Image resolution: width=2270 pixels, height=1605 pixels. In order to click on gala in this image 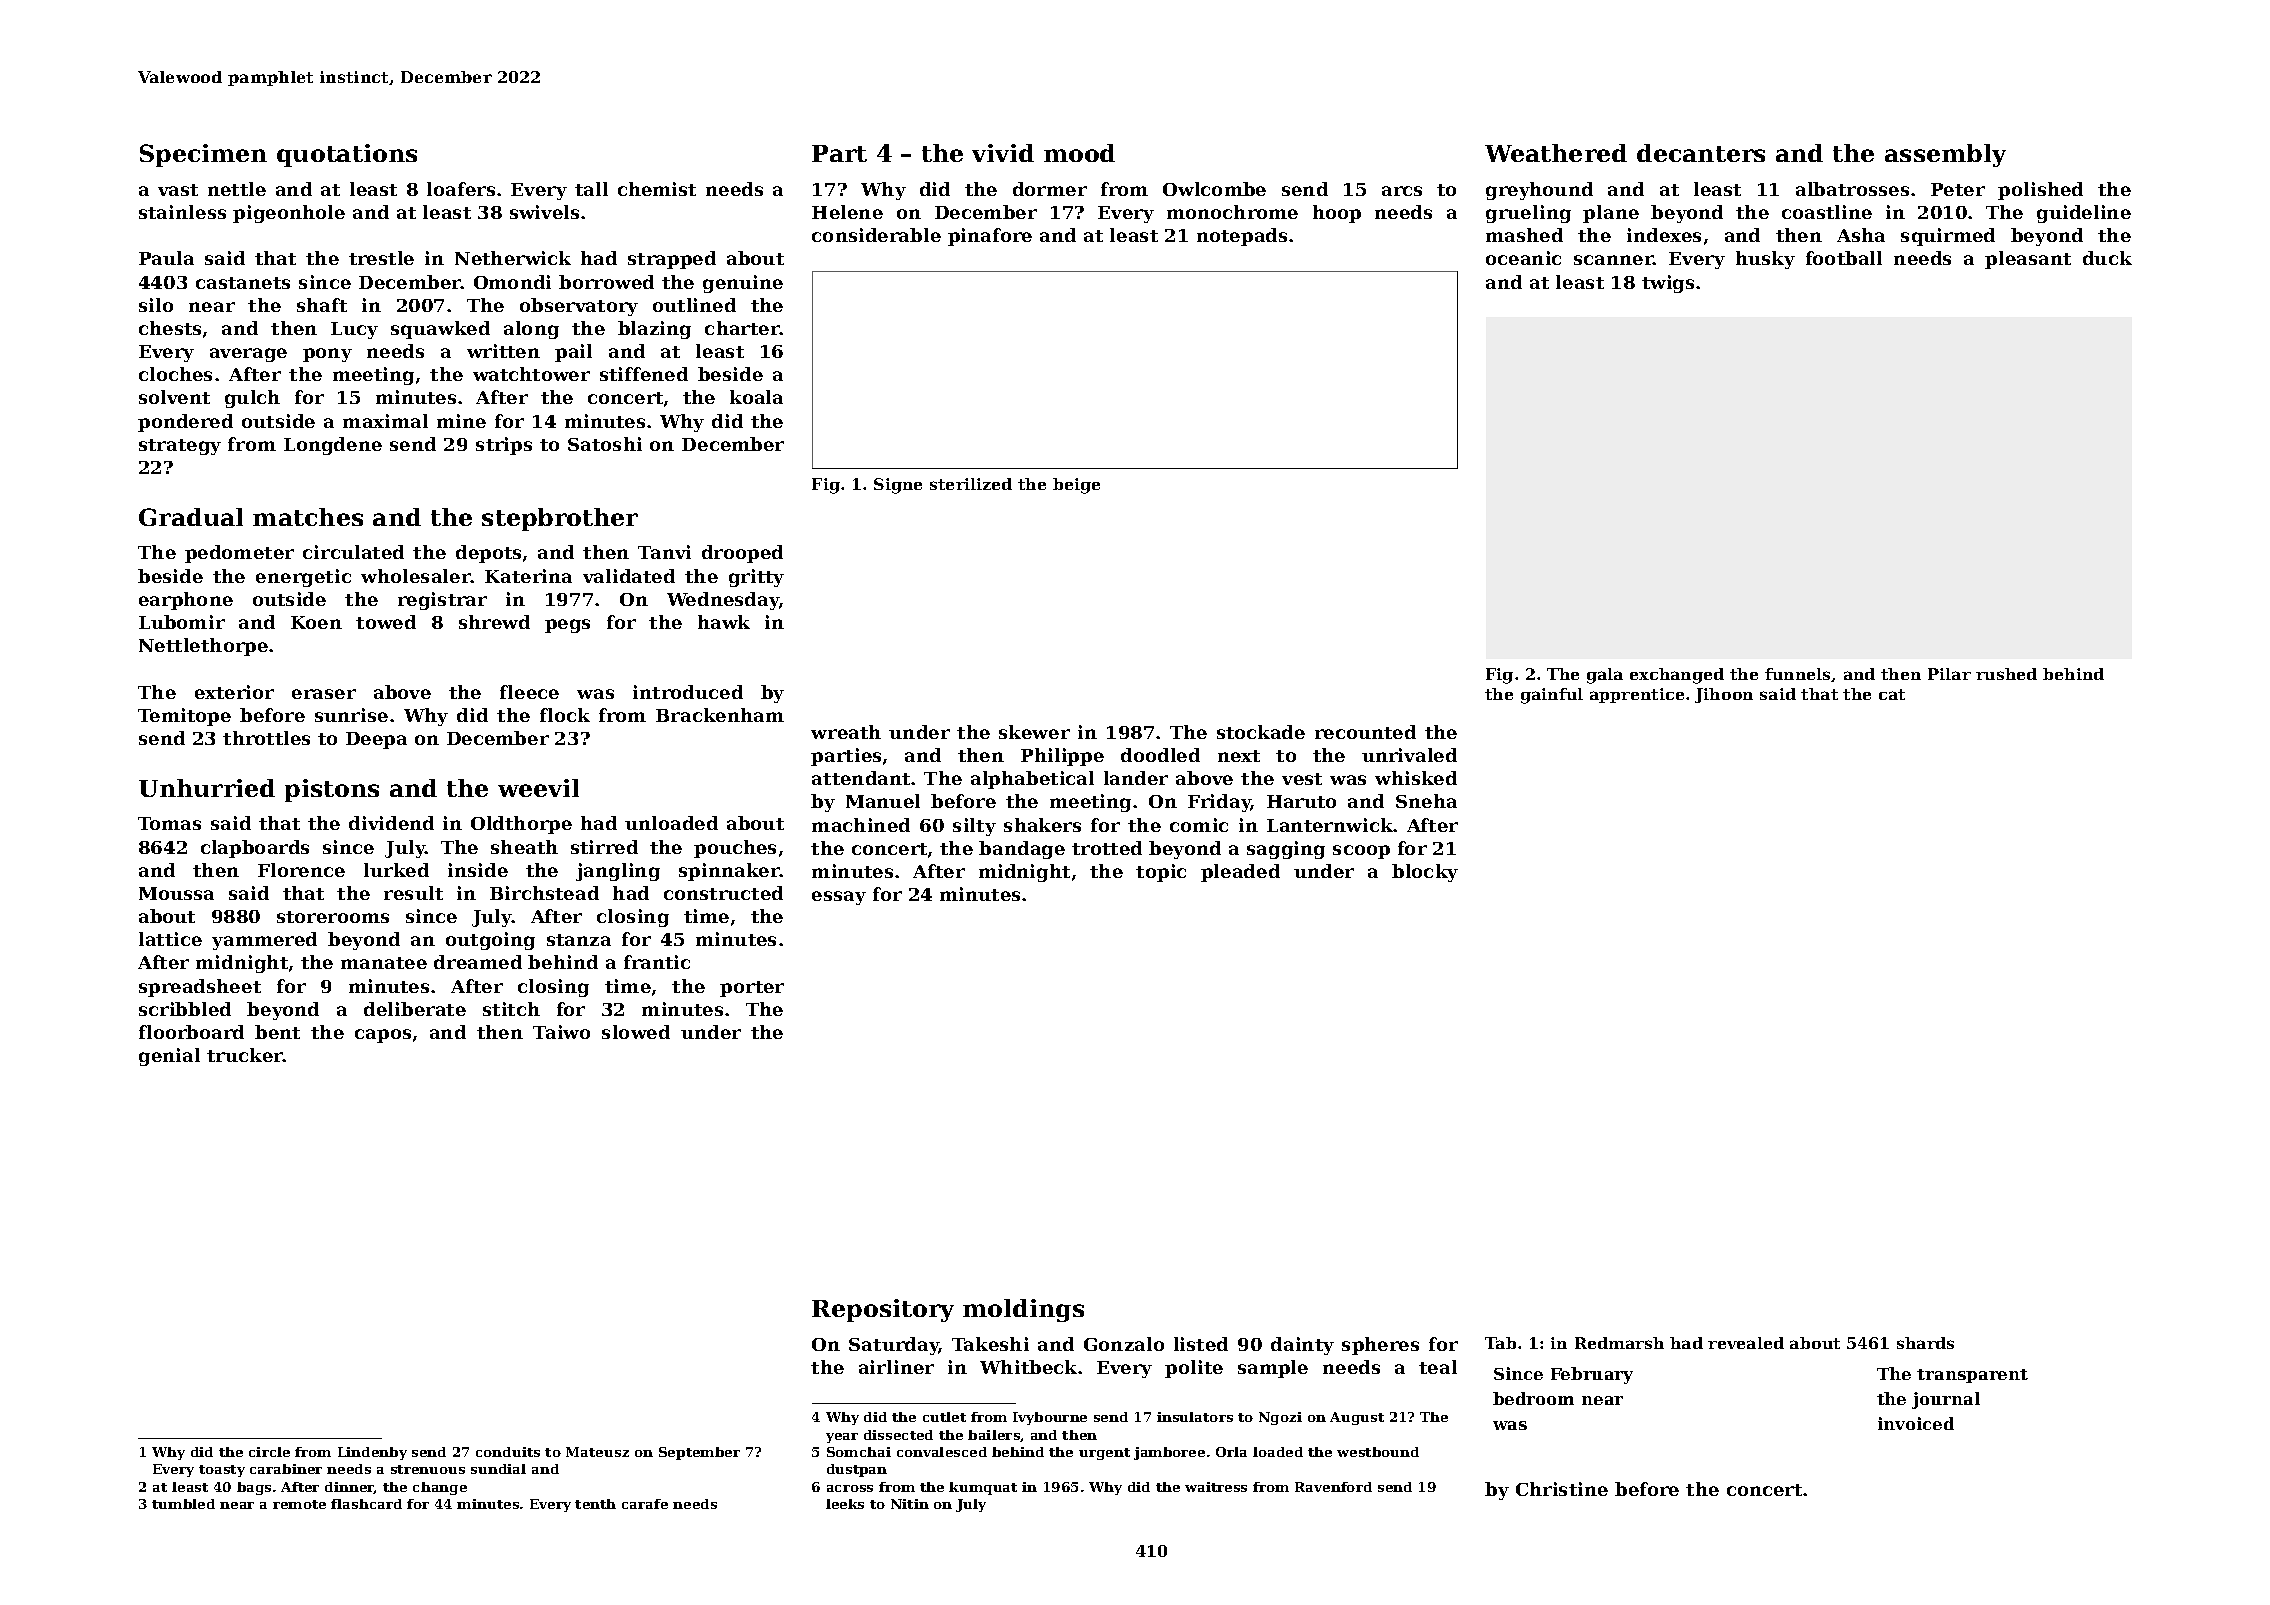, I will do `click(1605, 676)`.
